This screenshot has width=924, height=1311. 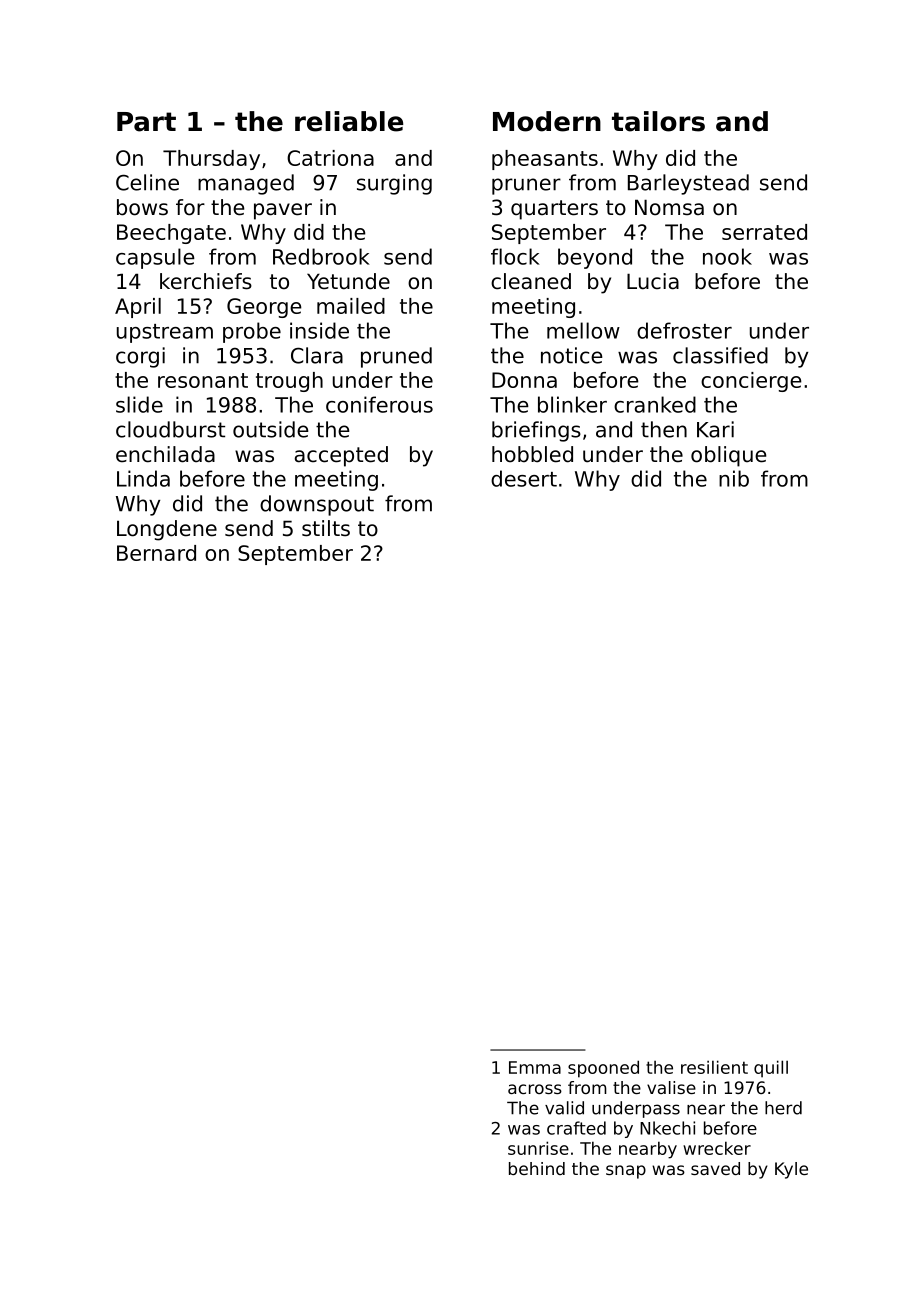 I want to click on downspout, so click(x=317, y=505).
